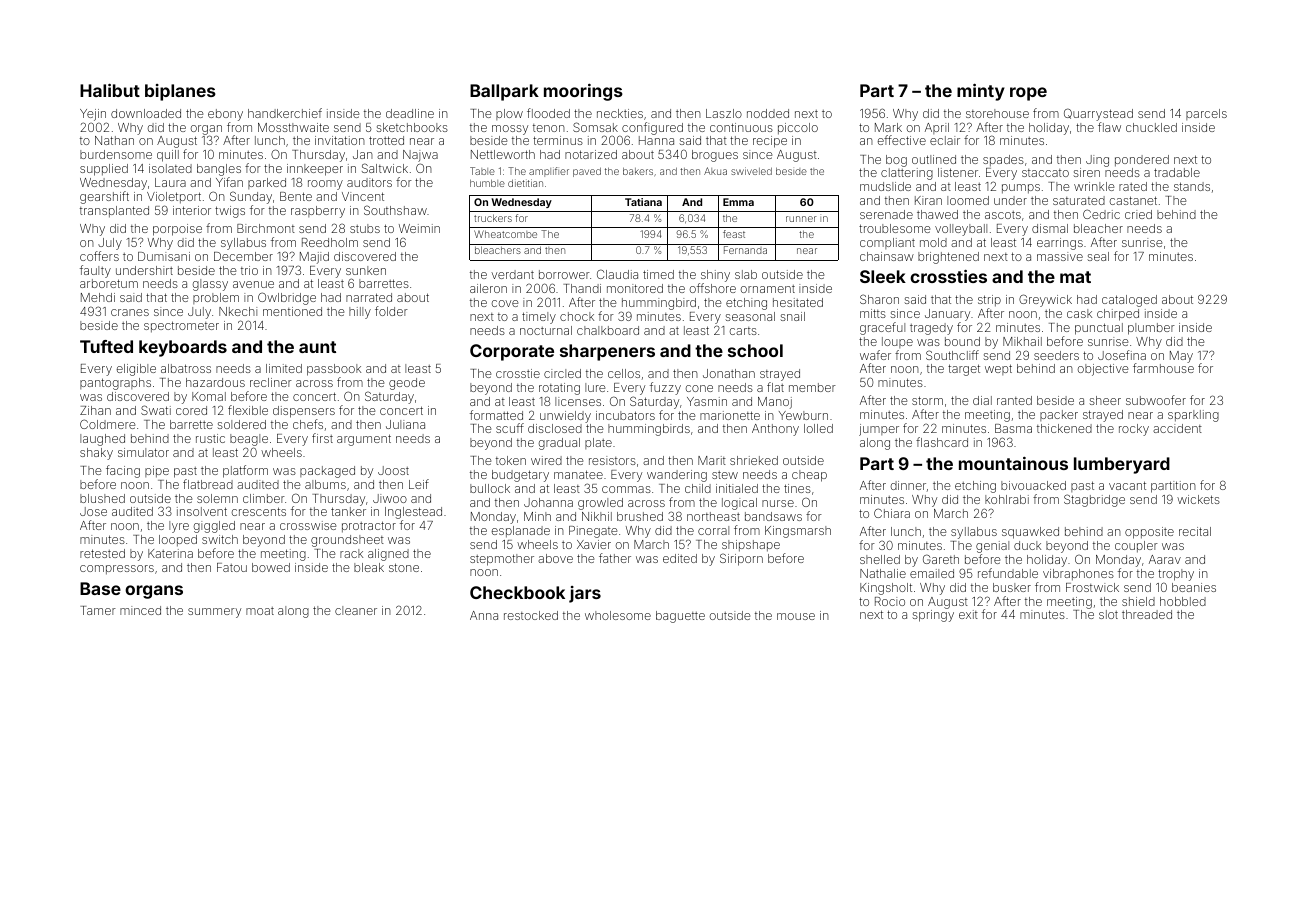  Describe the element at coordinates (180, 92) in the document. I see `biplanes` at that location.
